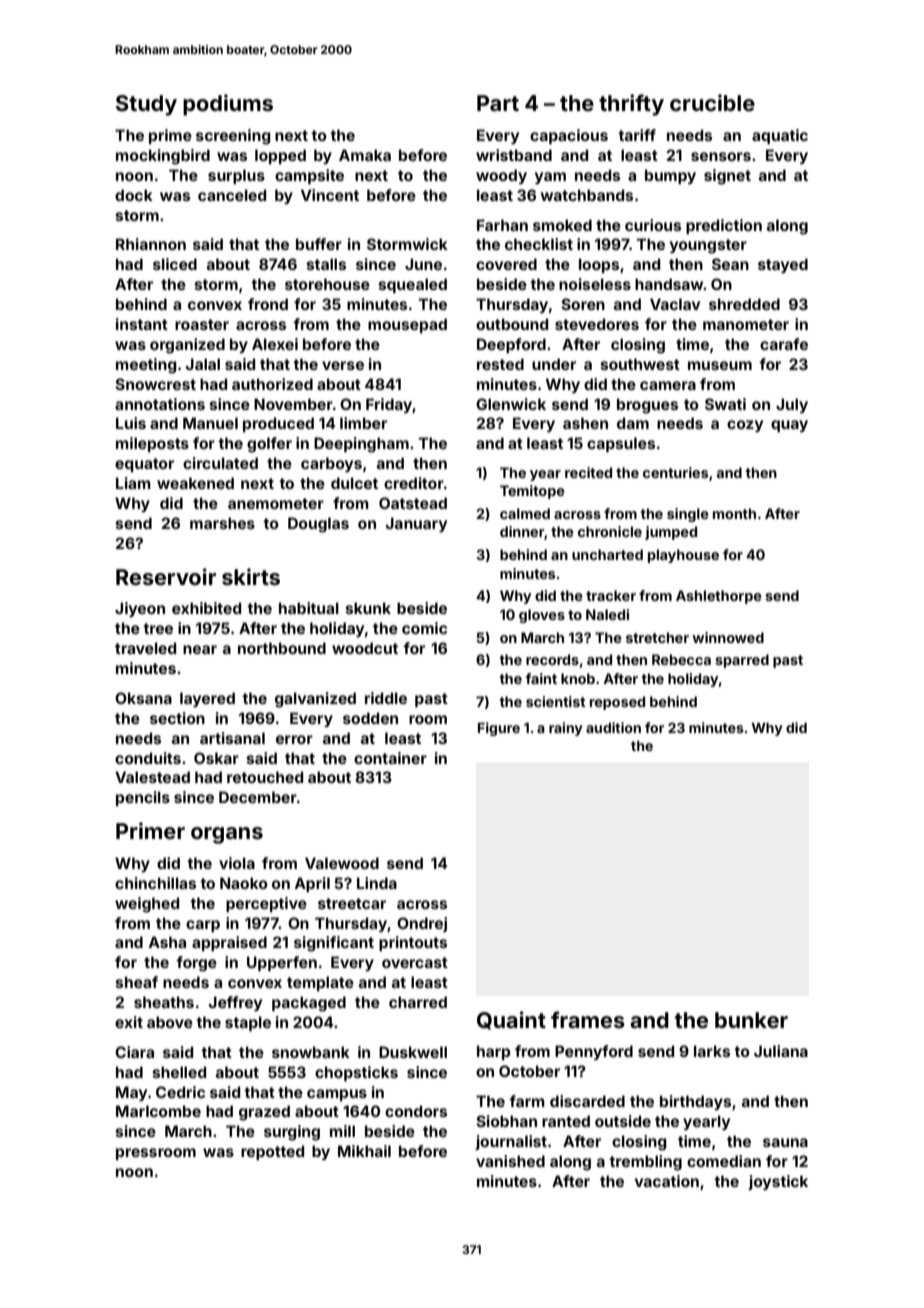 The width and height of the screenshot is (924, 1308). Describe the element at coordinates (278, 424) in the screenshot. I see `produced` at that location.
